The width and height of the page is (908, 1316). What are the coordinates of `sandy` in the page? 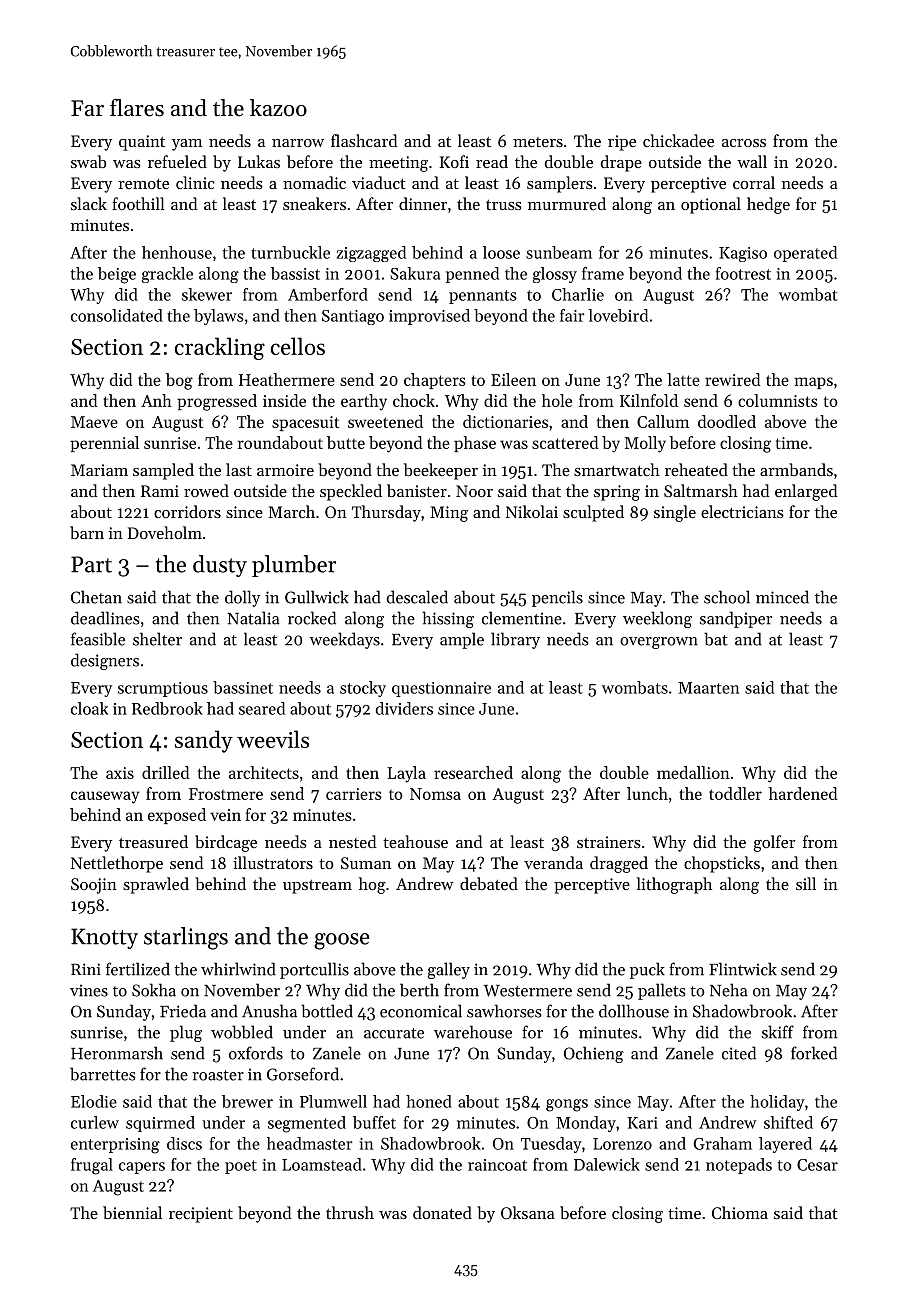 It's located at (204, 741).
